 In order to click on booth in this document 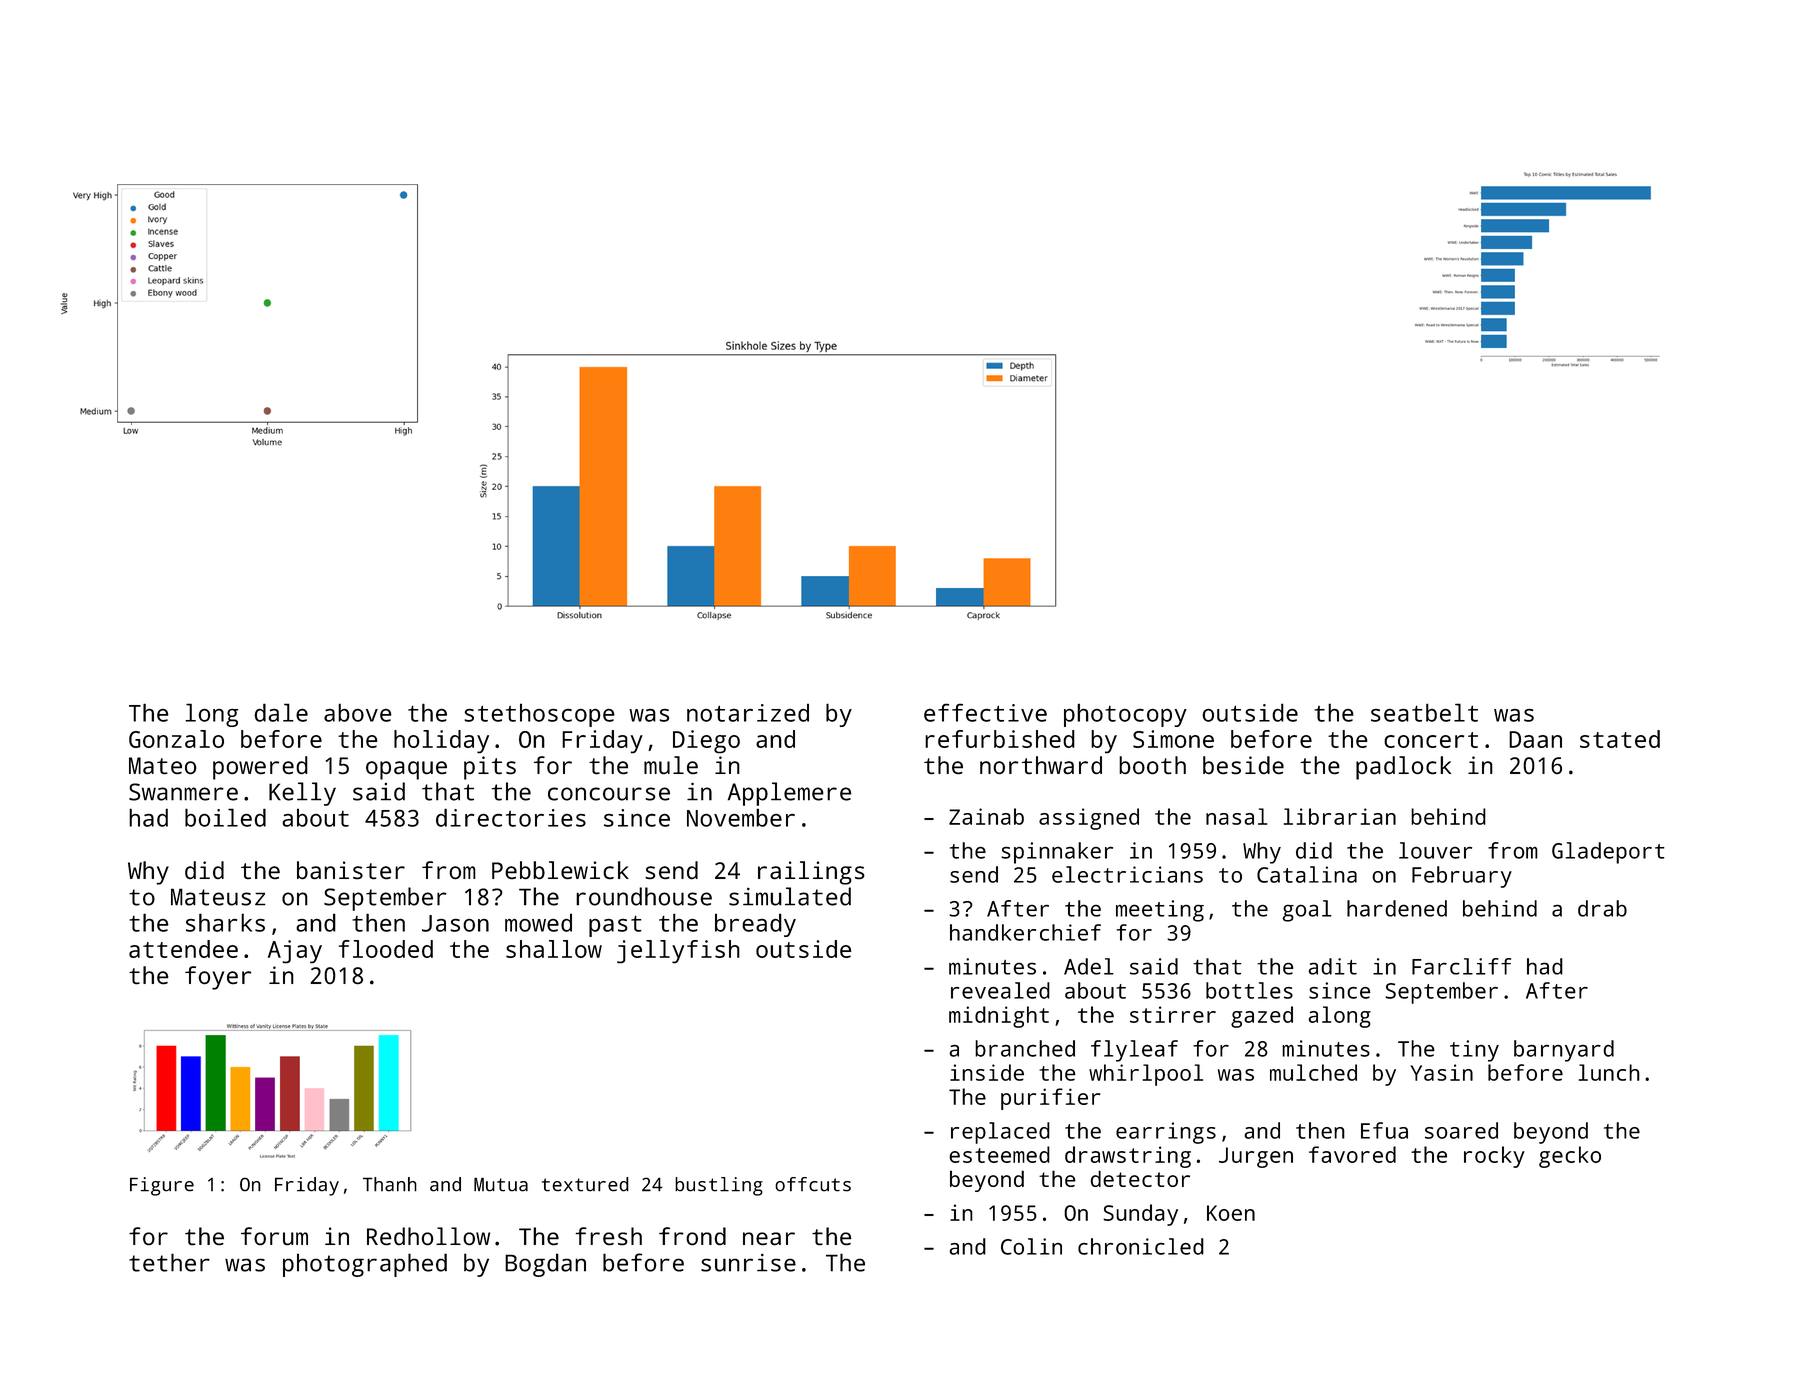, I will do `click(1152, 765)`.
